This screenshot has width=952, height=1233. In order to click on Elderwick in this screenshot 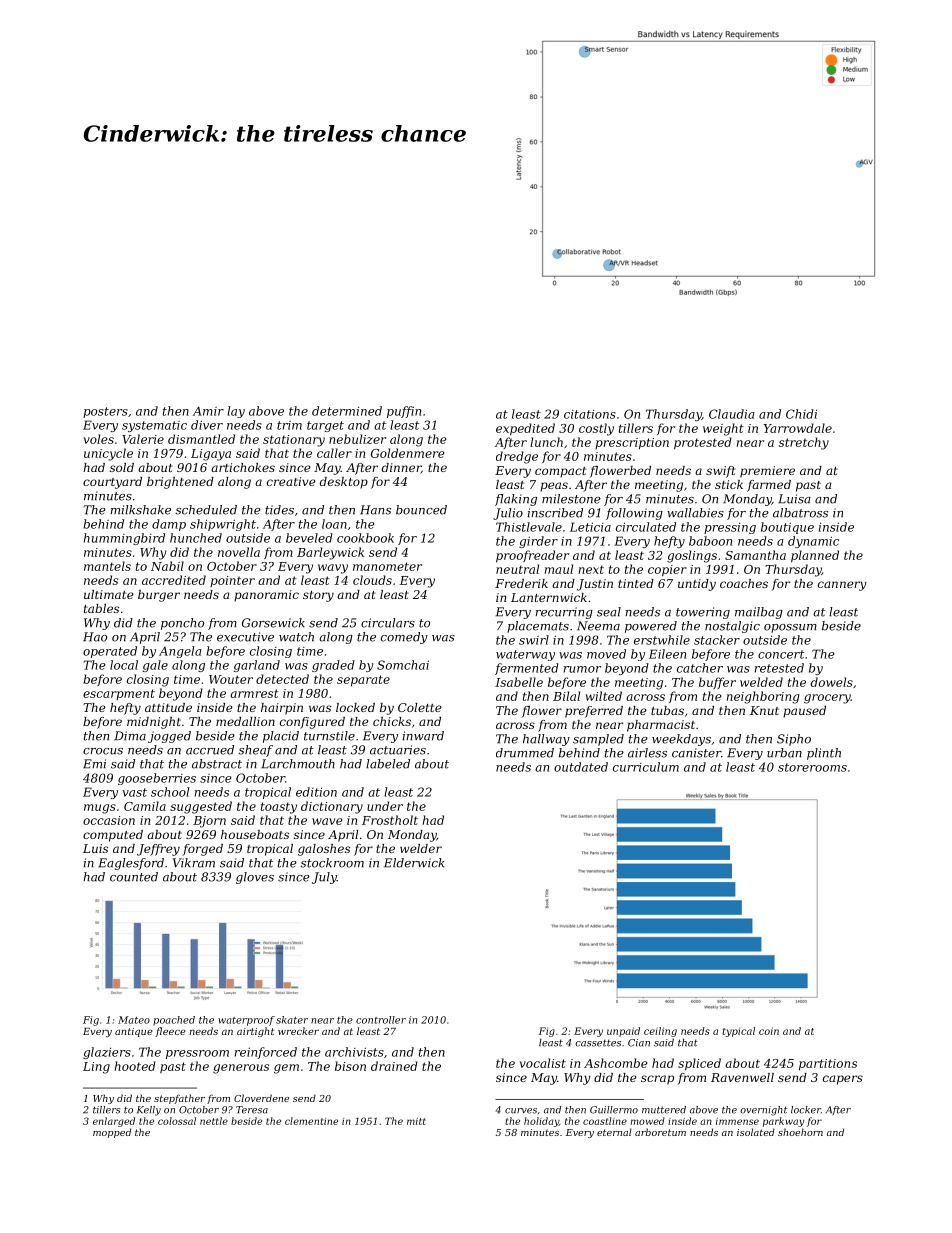, I will do `click(414, 863)`.
